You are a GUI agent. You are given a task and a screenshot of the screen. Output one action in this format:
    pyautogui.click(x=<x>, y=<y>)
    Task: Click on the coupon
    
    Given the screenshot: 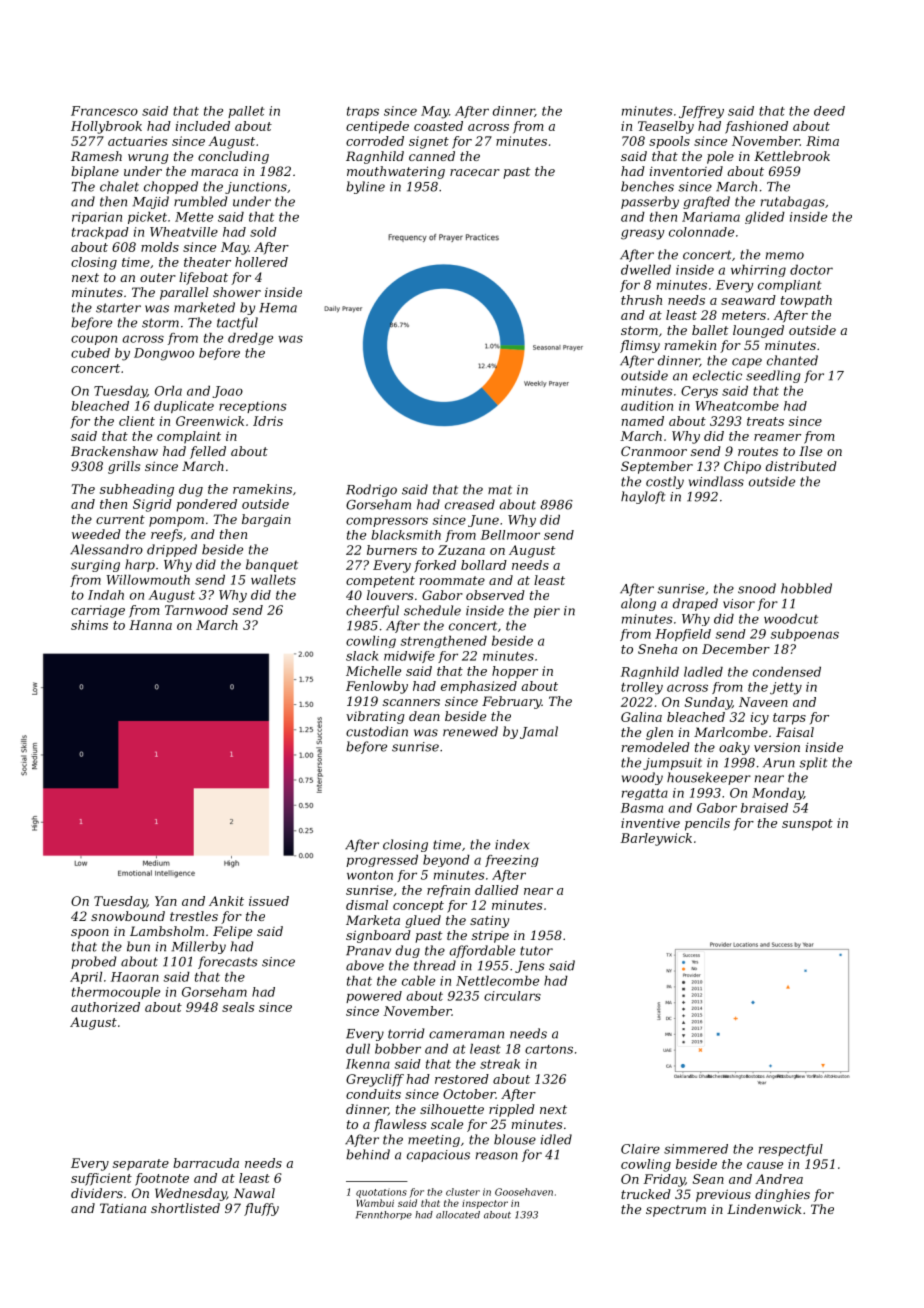 What is the action you would take?
    pyautogui.click(x=94, y=340)
